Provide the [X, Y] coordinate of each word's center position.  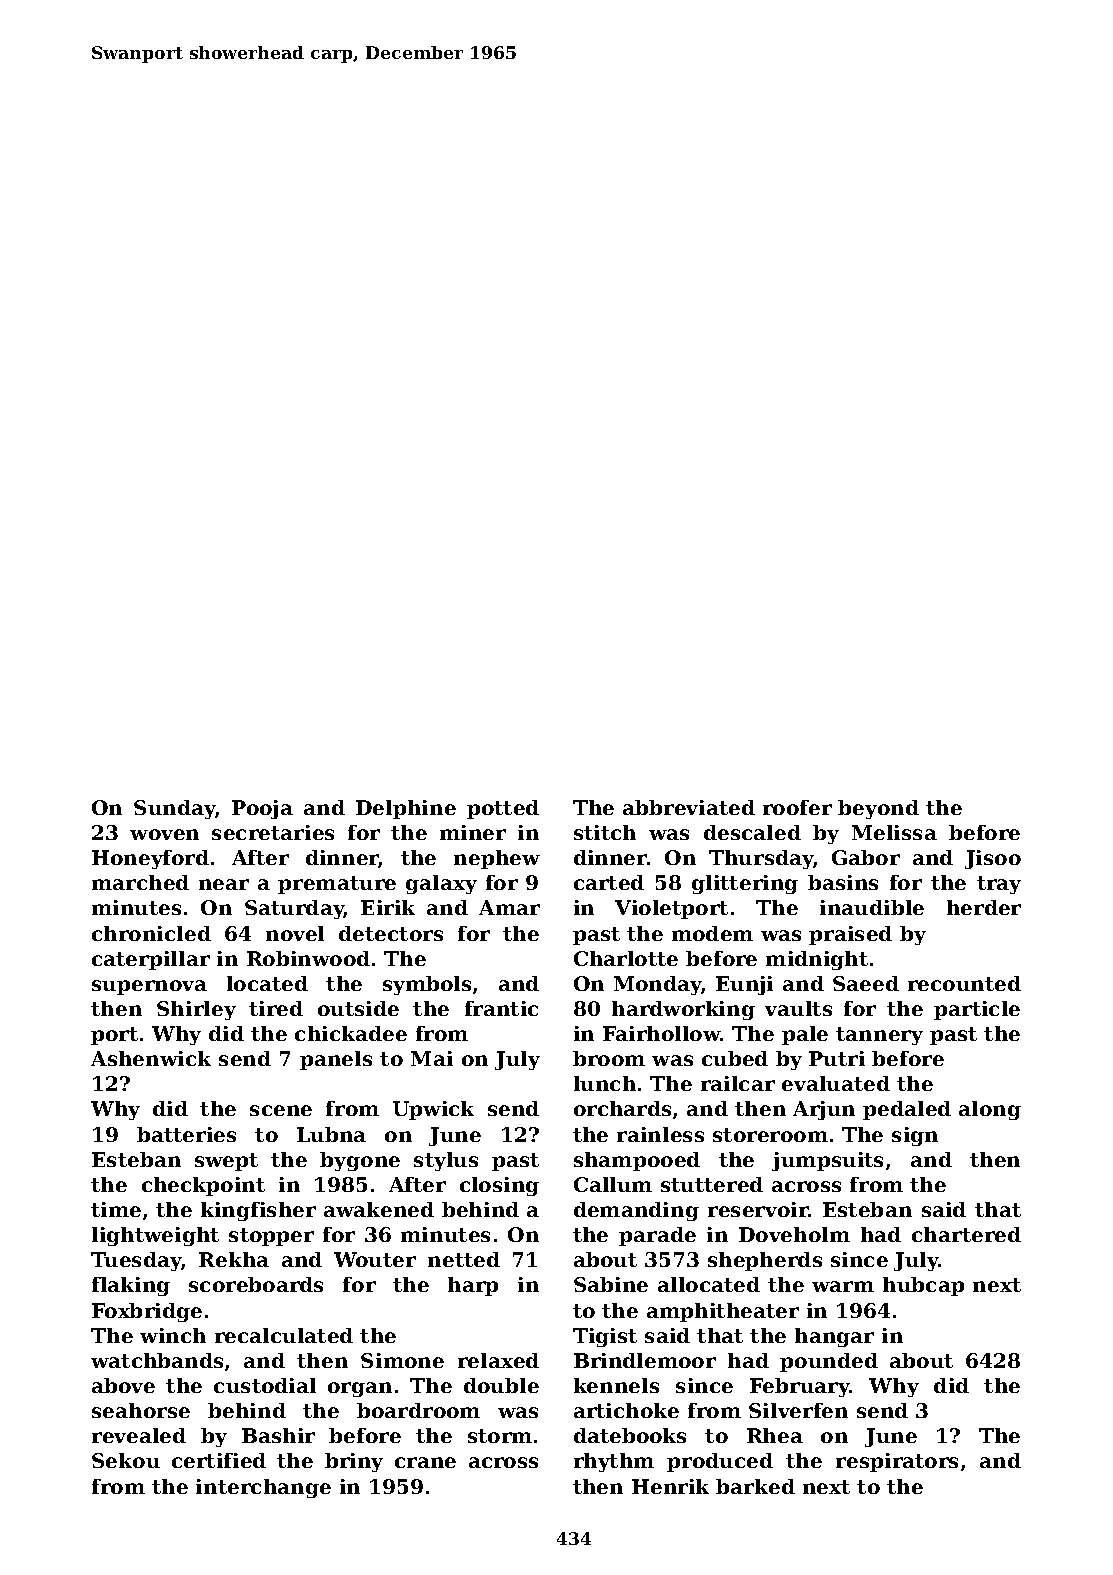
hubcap [923, 1286]
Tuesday [136, 1261]
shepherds [765, 1261]
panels [336, 1060]
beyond [878, 809]
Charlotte [626, 958]
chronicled [151, 933]
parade [657, 1236]
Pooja [262, 809]
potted [503, 809]
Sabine [611, 1284]
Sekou [126, 1460]
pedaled [907, 1110]
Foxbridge [147, 1312]
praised [850, 935]
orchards [622, 1108]
